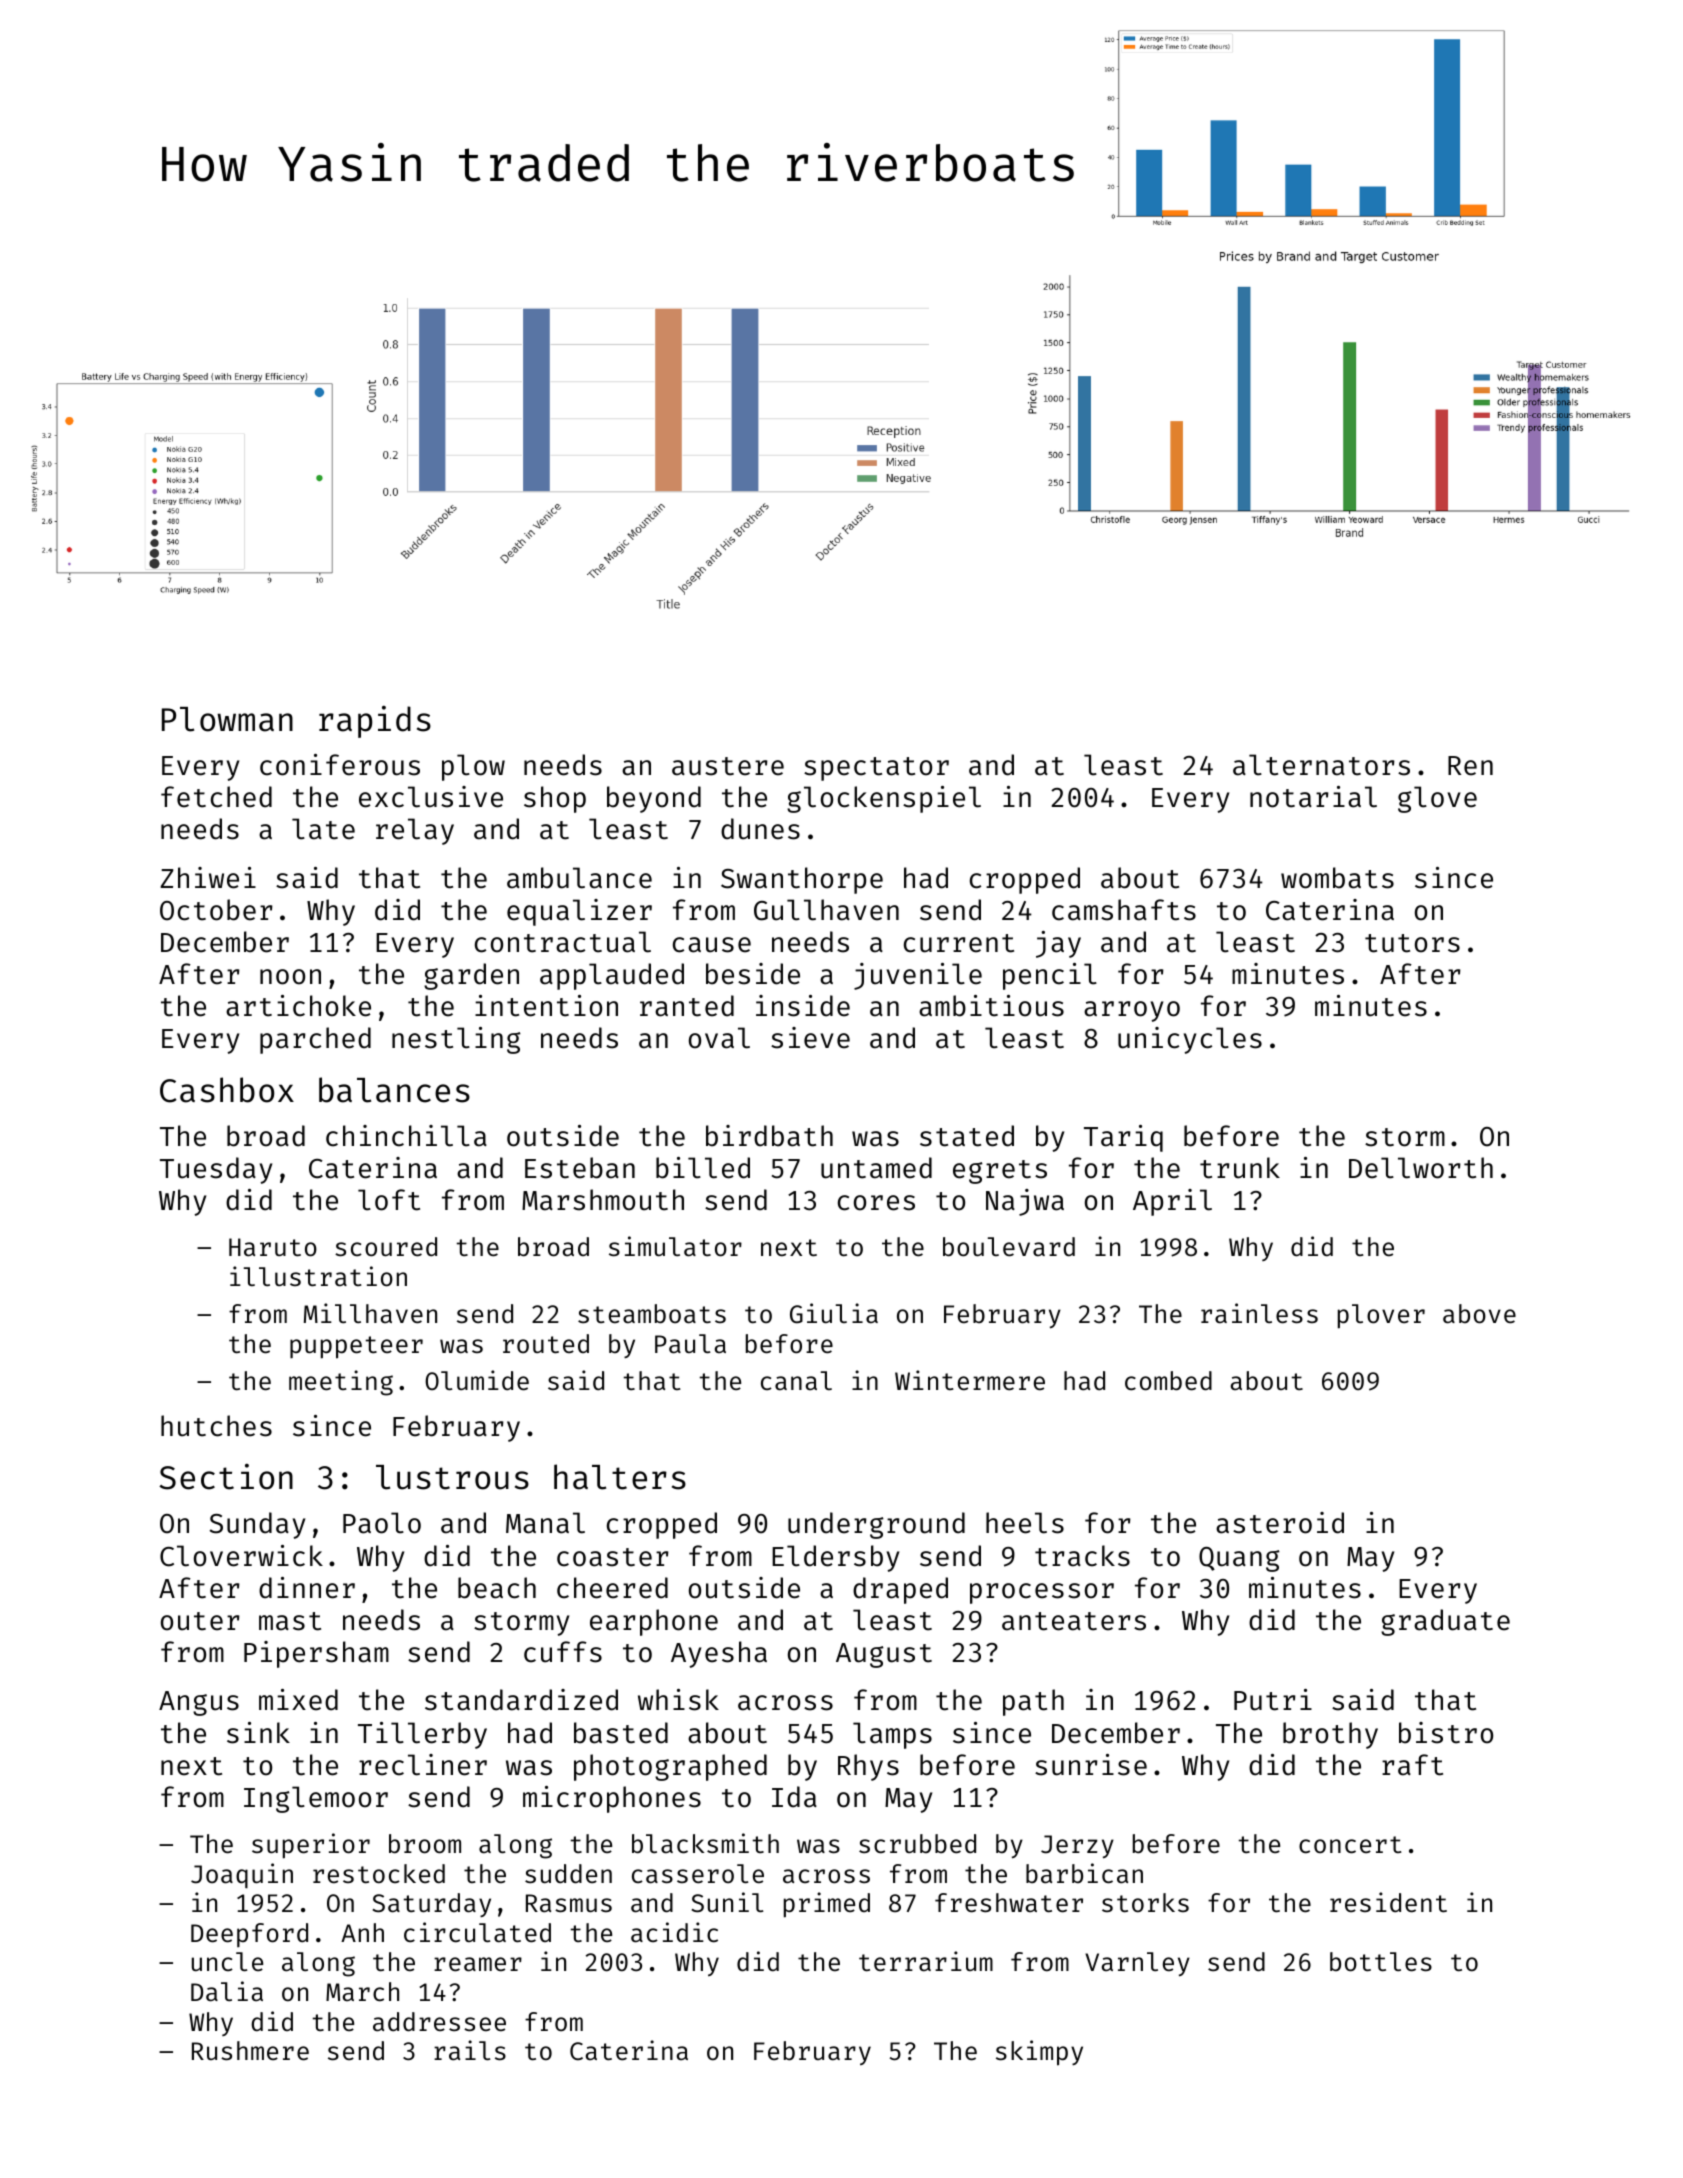 This page has height=2178, width=1683. I want to click on illustration, so click(318, 1276).
